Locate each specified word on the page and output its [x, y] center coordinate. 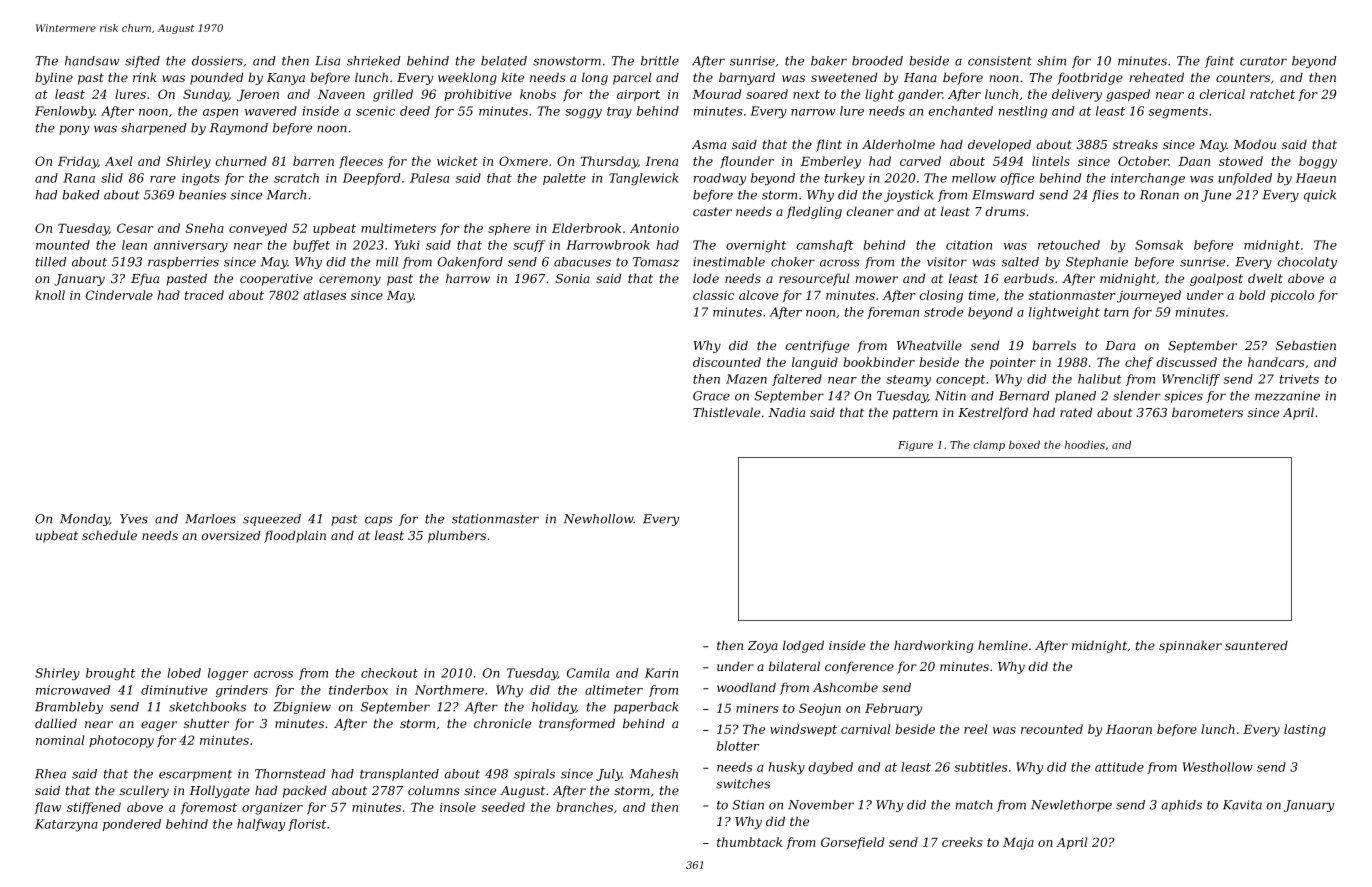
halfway [261, 825]
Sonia [573, 279]
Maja [1018, 843]
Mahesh [654, 774]
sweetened [844, 77]
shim [1051, 61]
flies [1105, 196]
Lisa [327, 61]
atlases [324, 295]
